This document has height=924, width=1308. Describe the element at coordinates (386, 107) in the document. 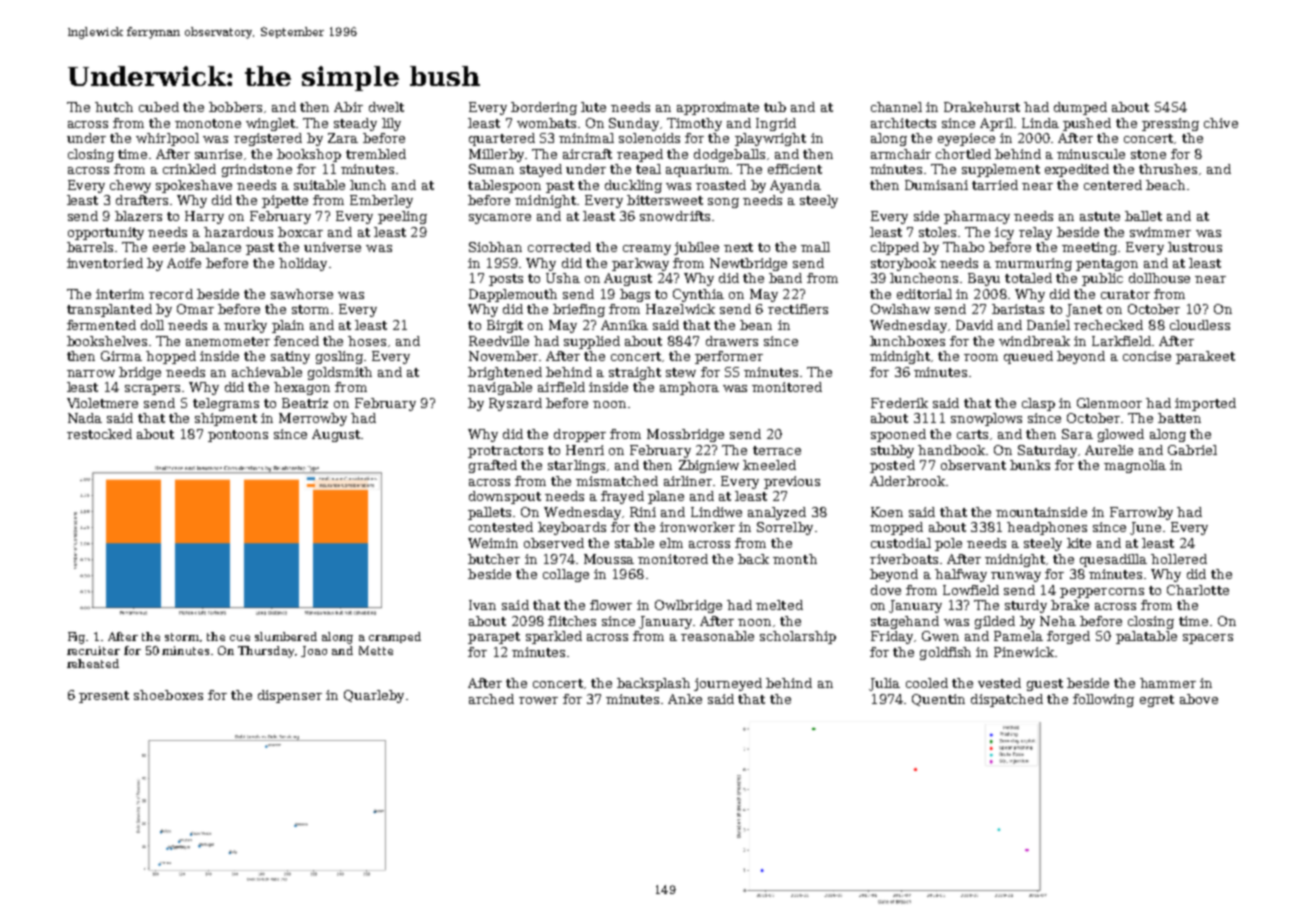

I see `dwelt` at that location.
